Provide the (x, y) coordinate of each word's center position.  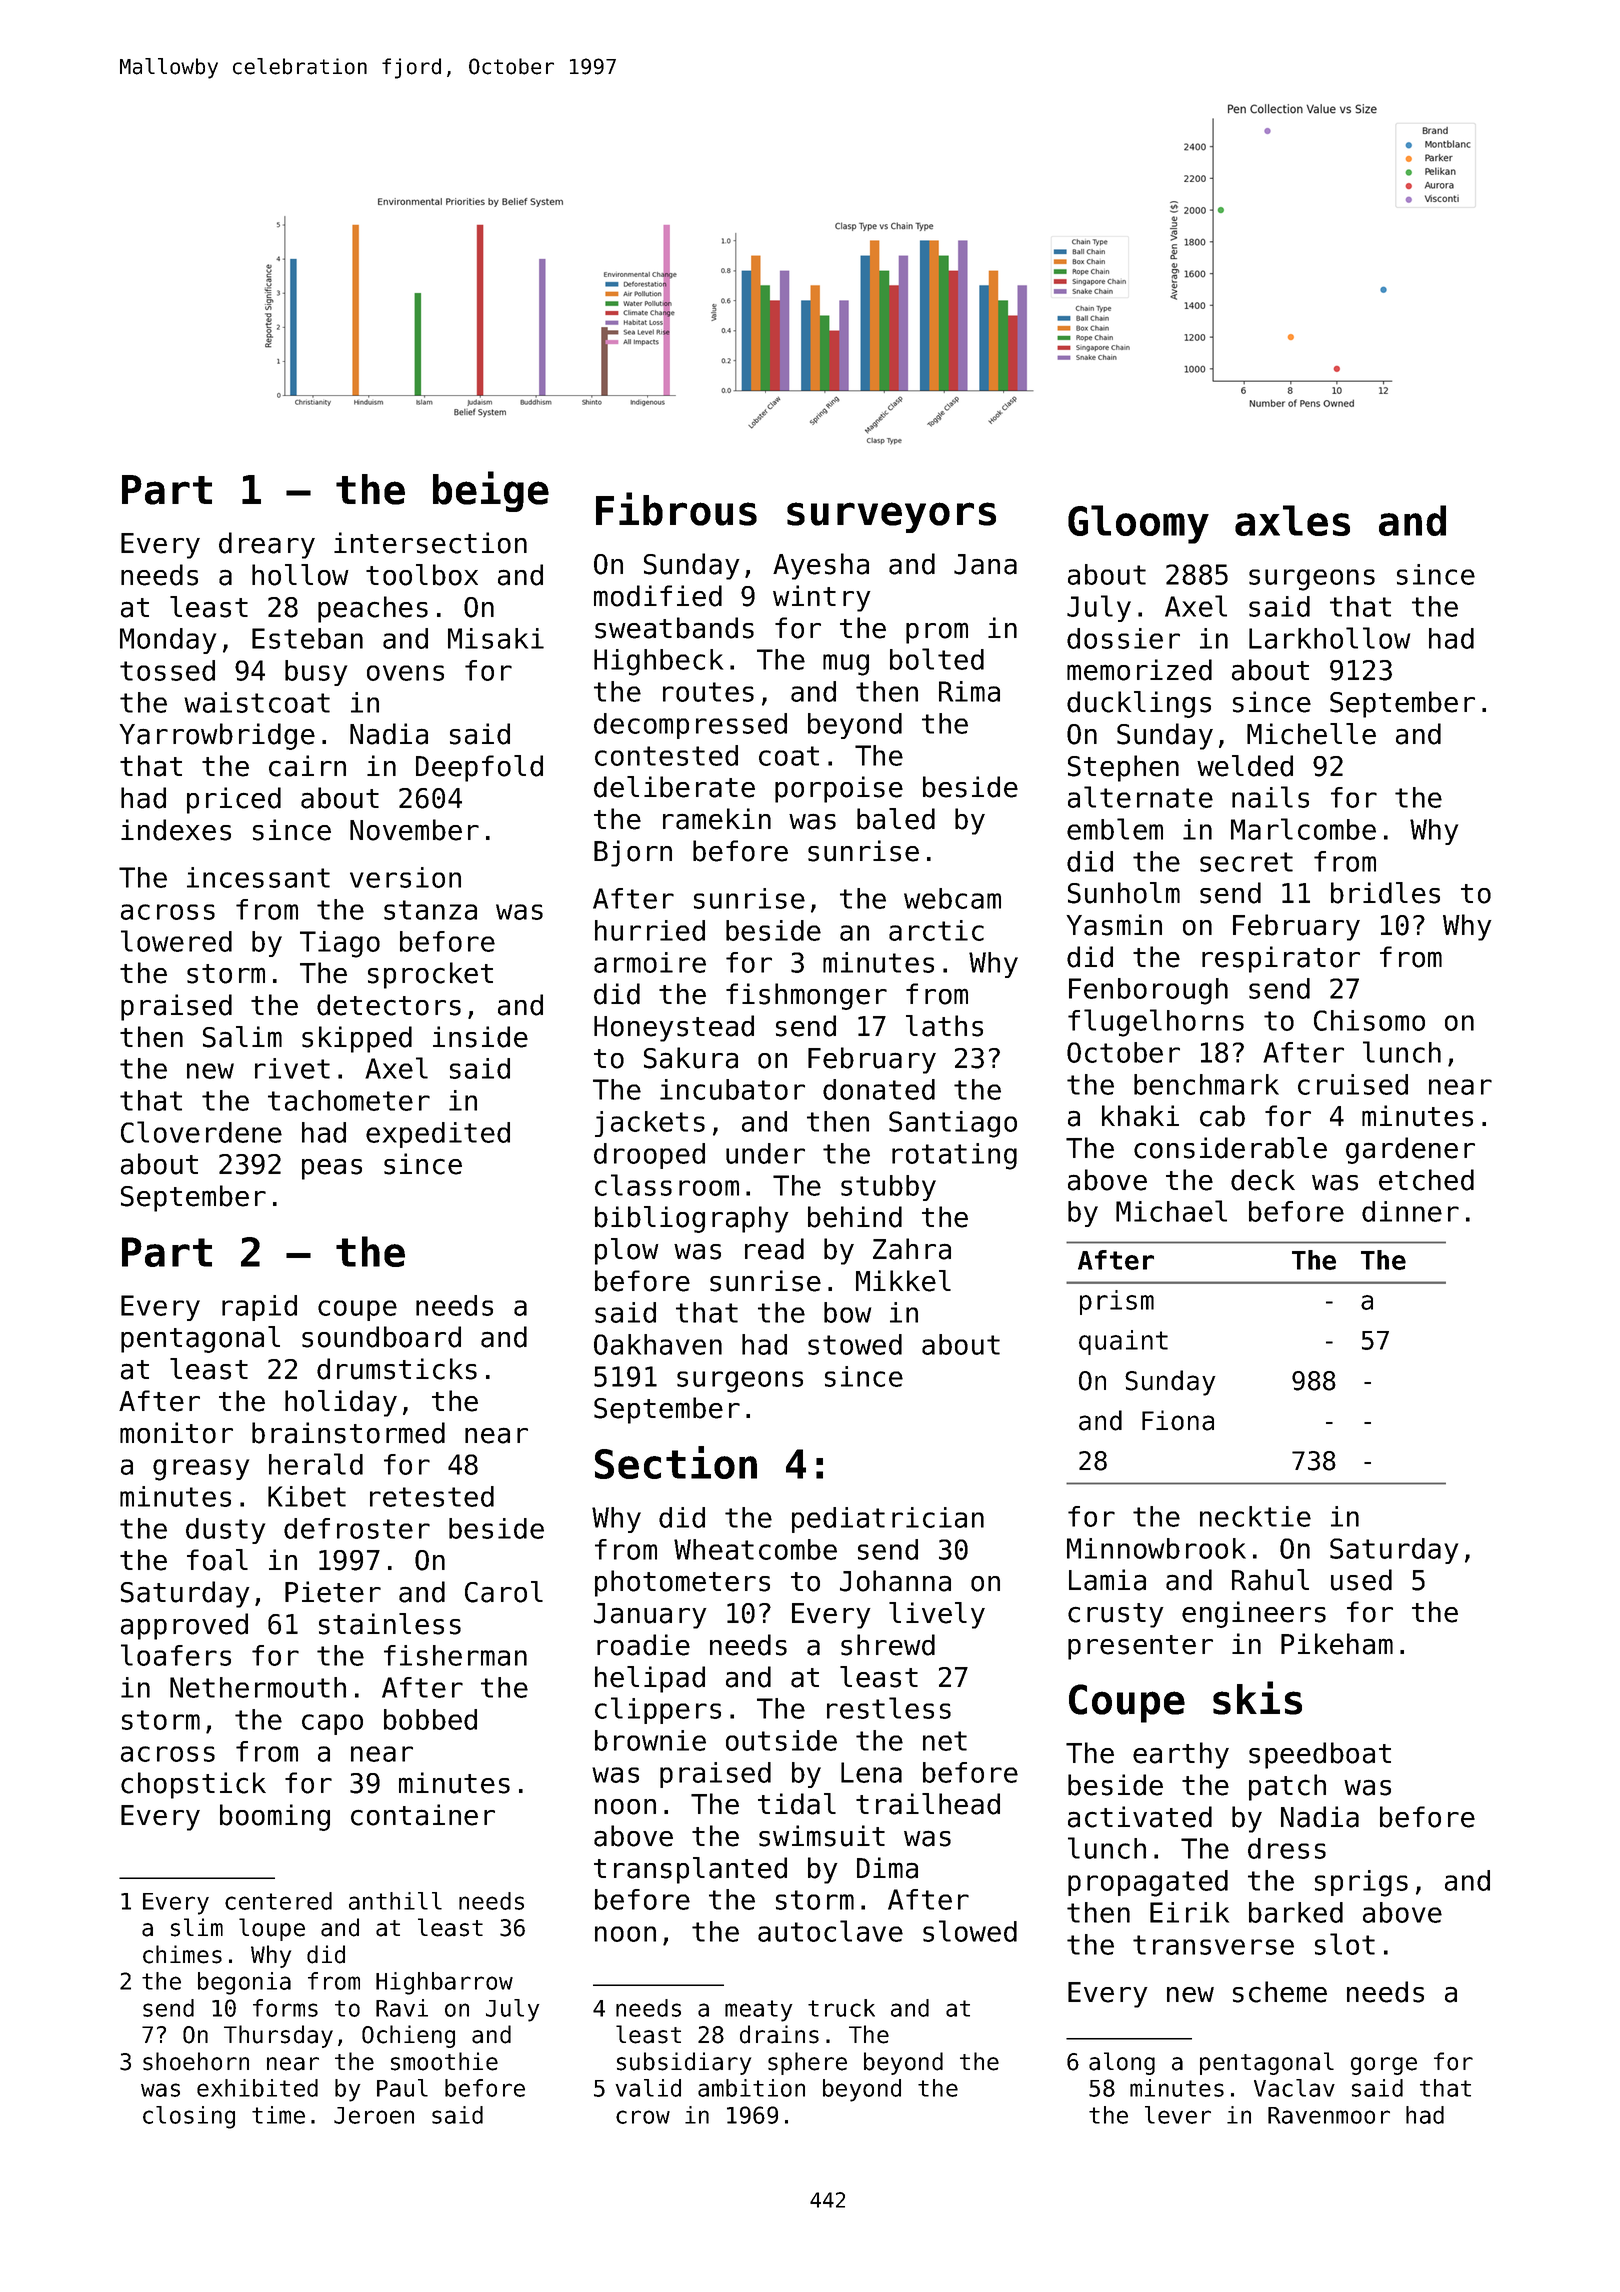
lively (937, 1615)
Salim (242, 1037)
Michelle (1311, 734)
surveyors (891, 517)
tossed (167, 670)
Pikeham (1337, 1644)
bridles (1385, 893)
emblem (1115, 829)
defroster (357, 1528)
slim (197, 1927)
